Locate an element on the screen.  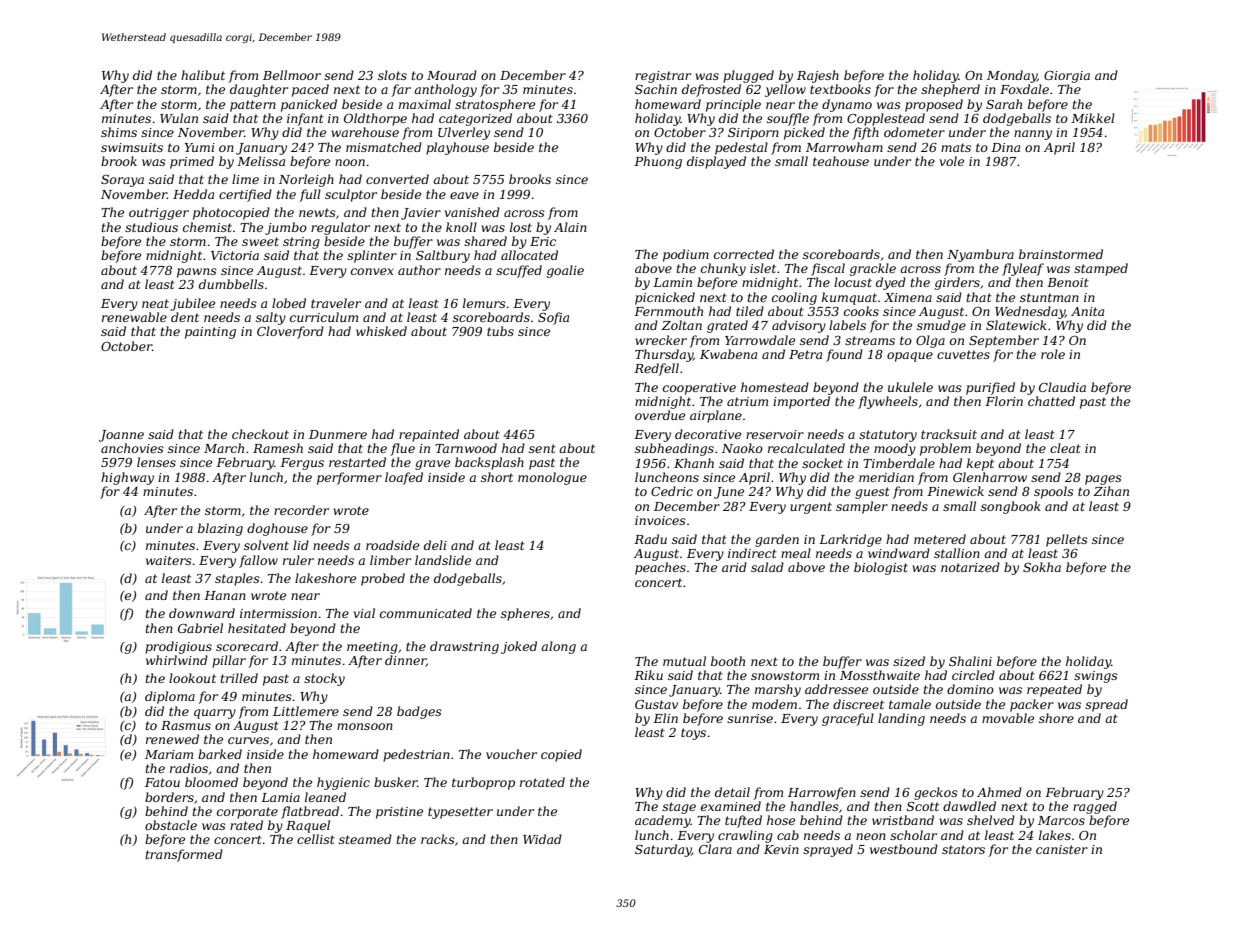
Giorgia is located at coordinates (1067, 77).
